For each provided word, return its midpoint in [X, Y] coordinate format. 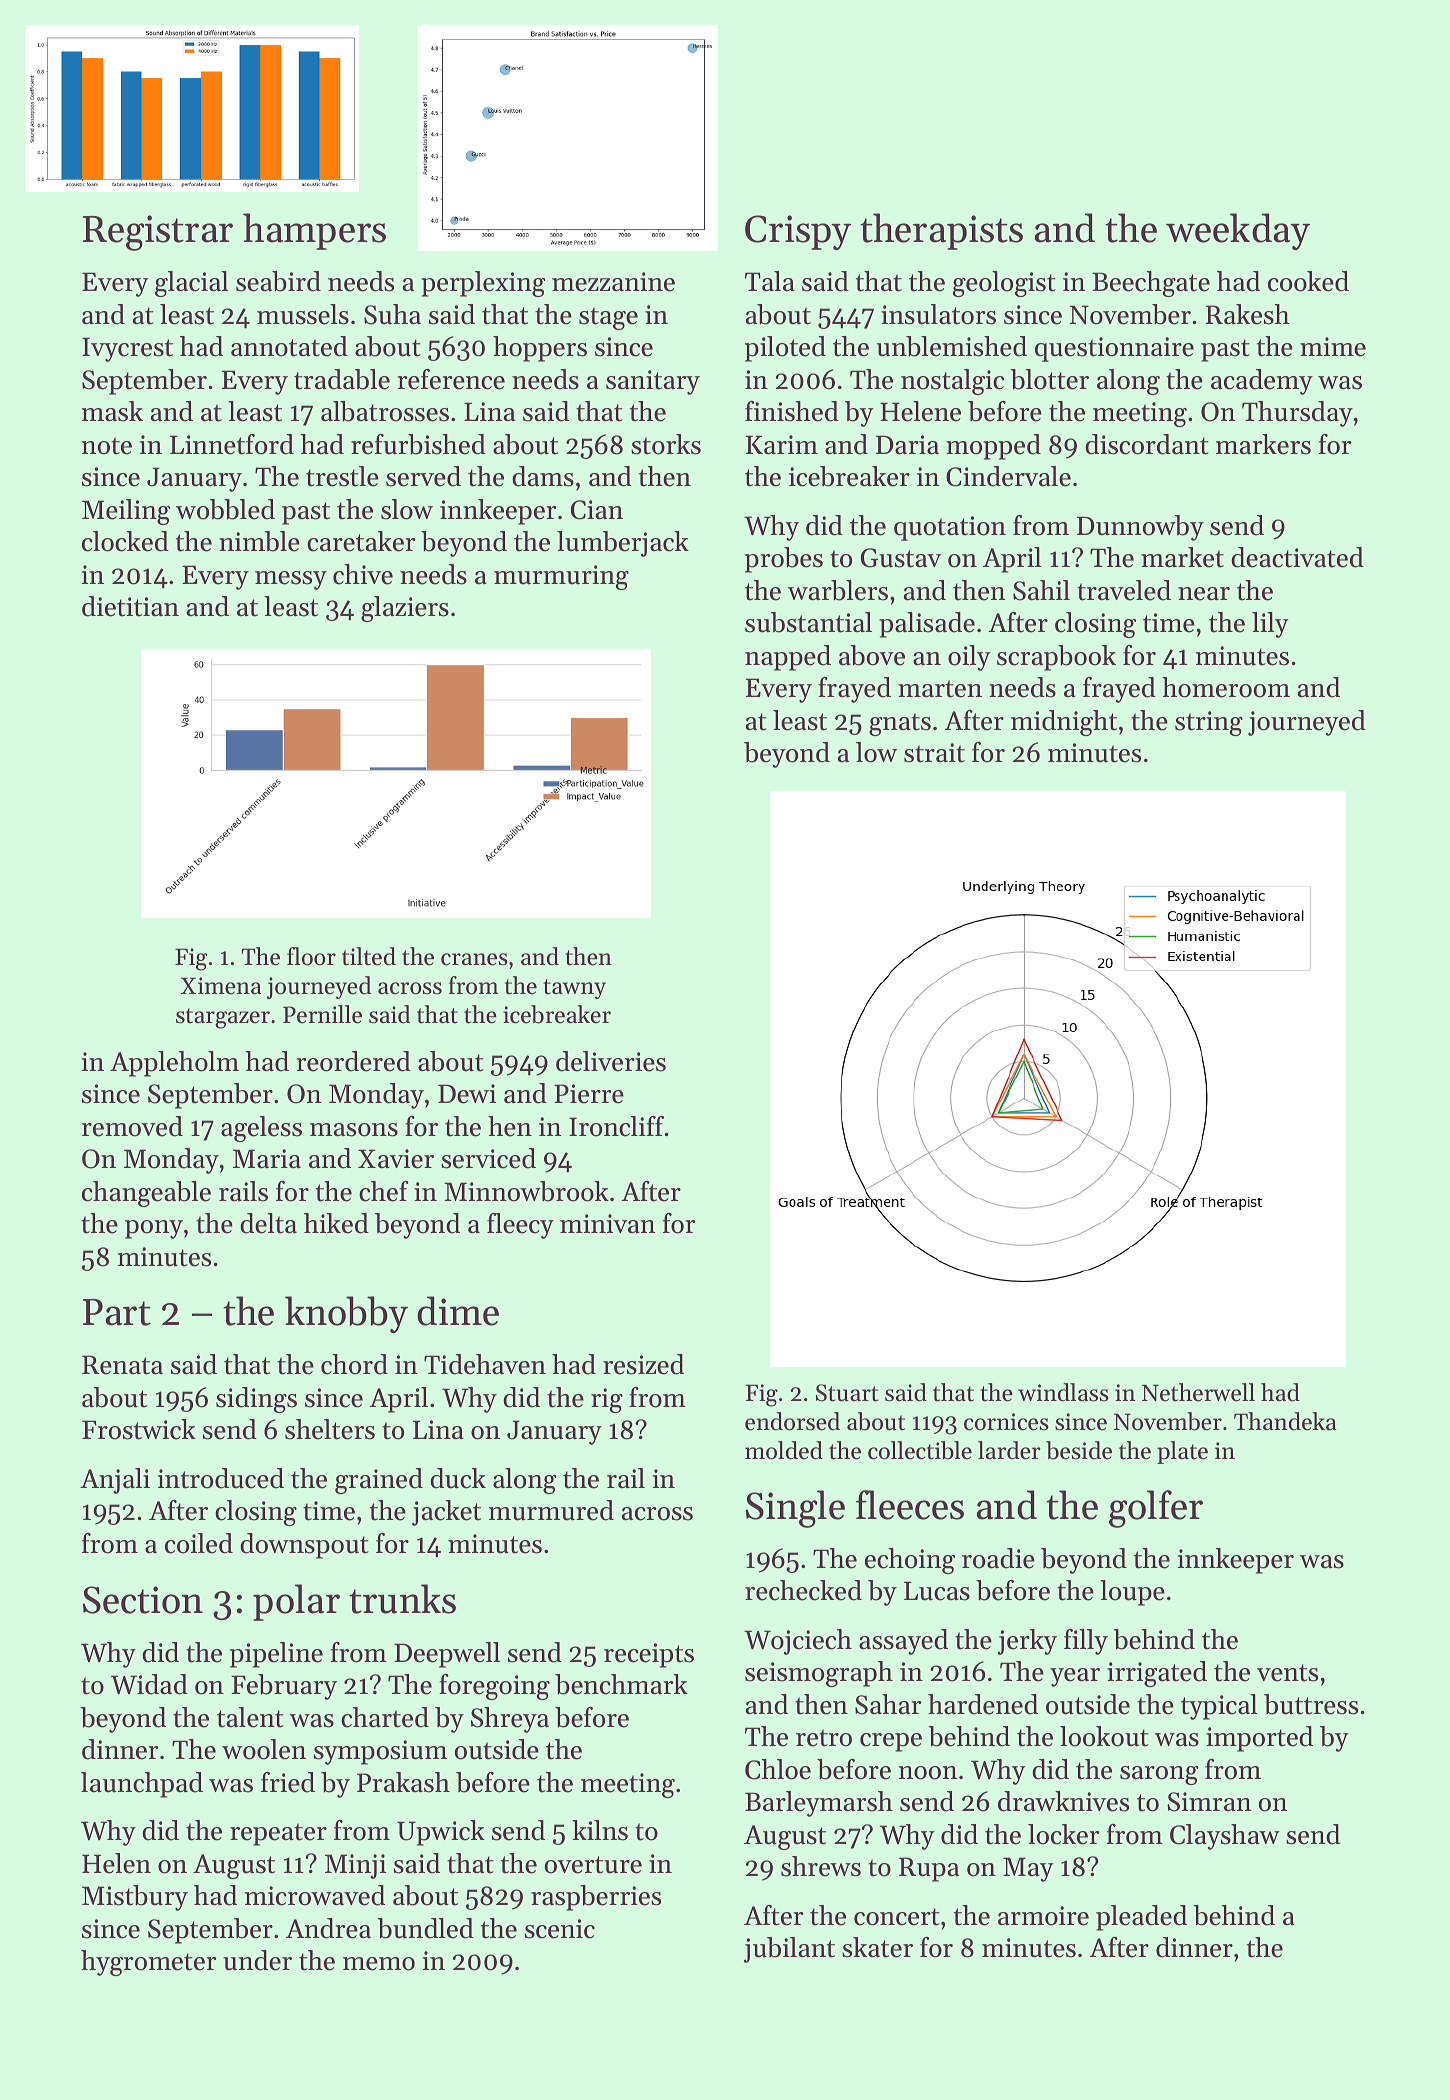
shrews [821, 1866]
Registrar [158, 233]
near [1204, 594]
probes [784, 560]
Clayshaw [1225, 1837]
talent [250, 1717]
